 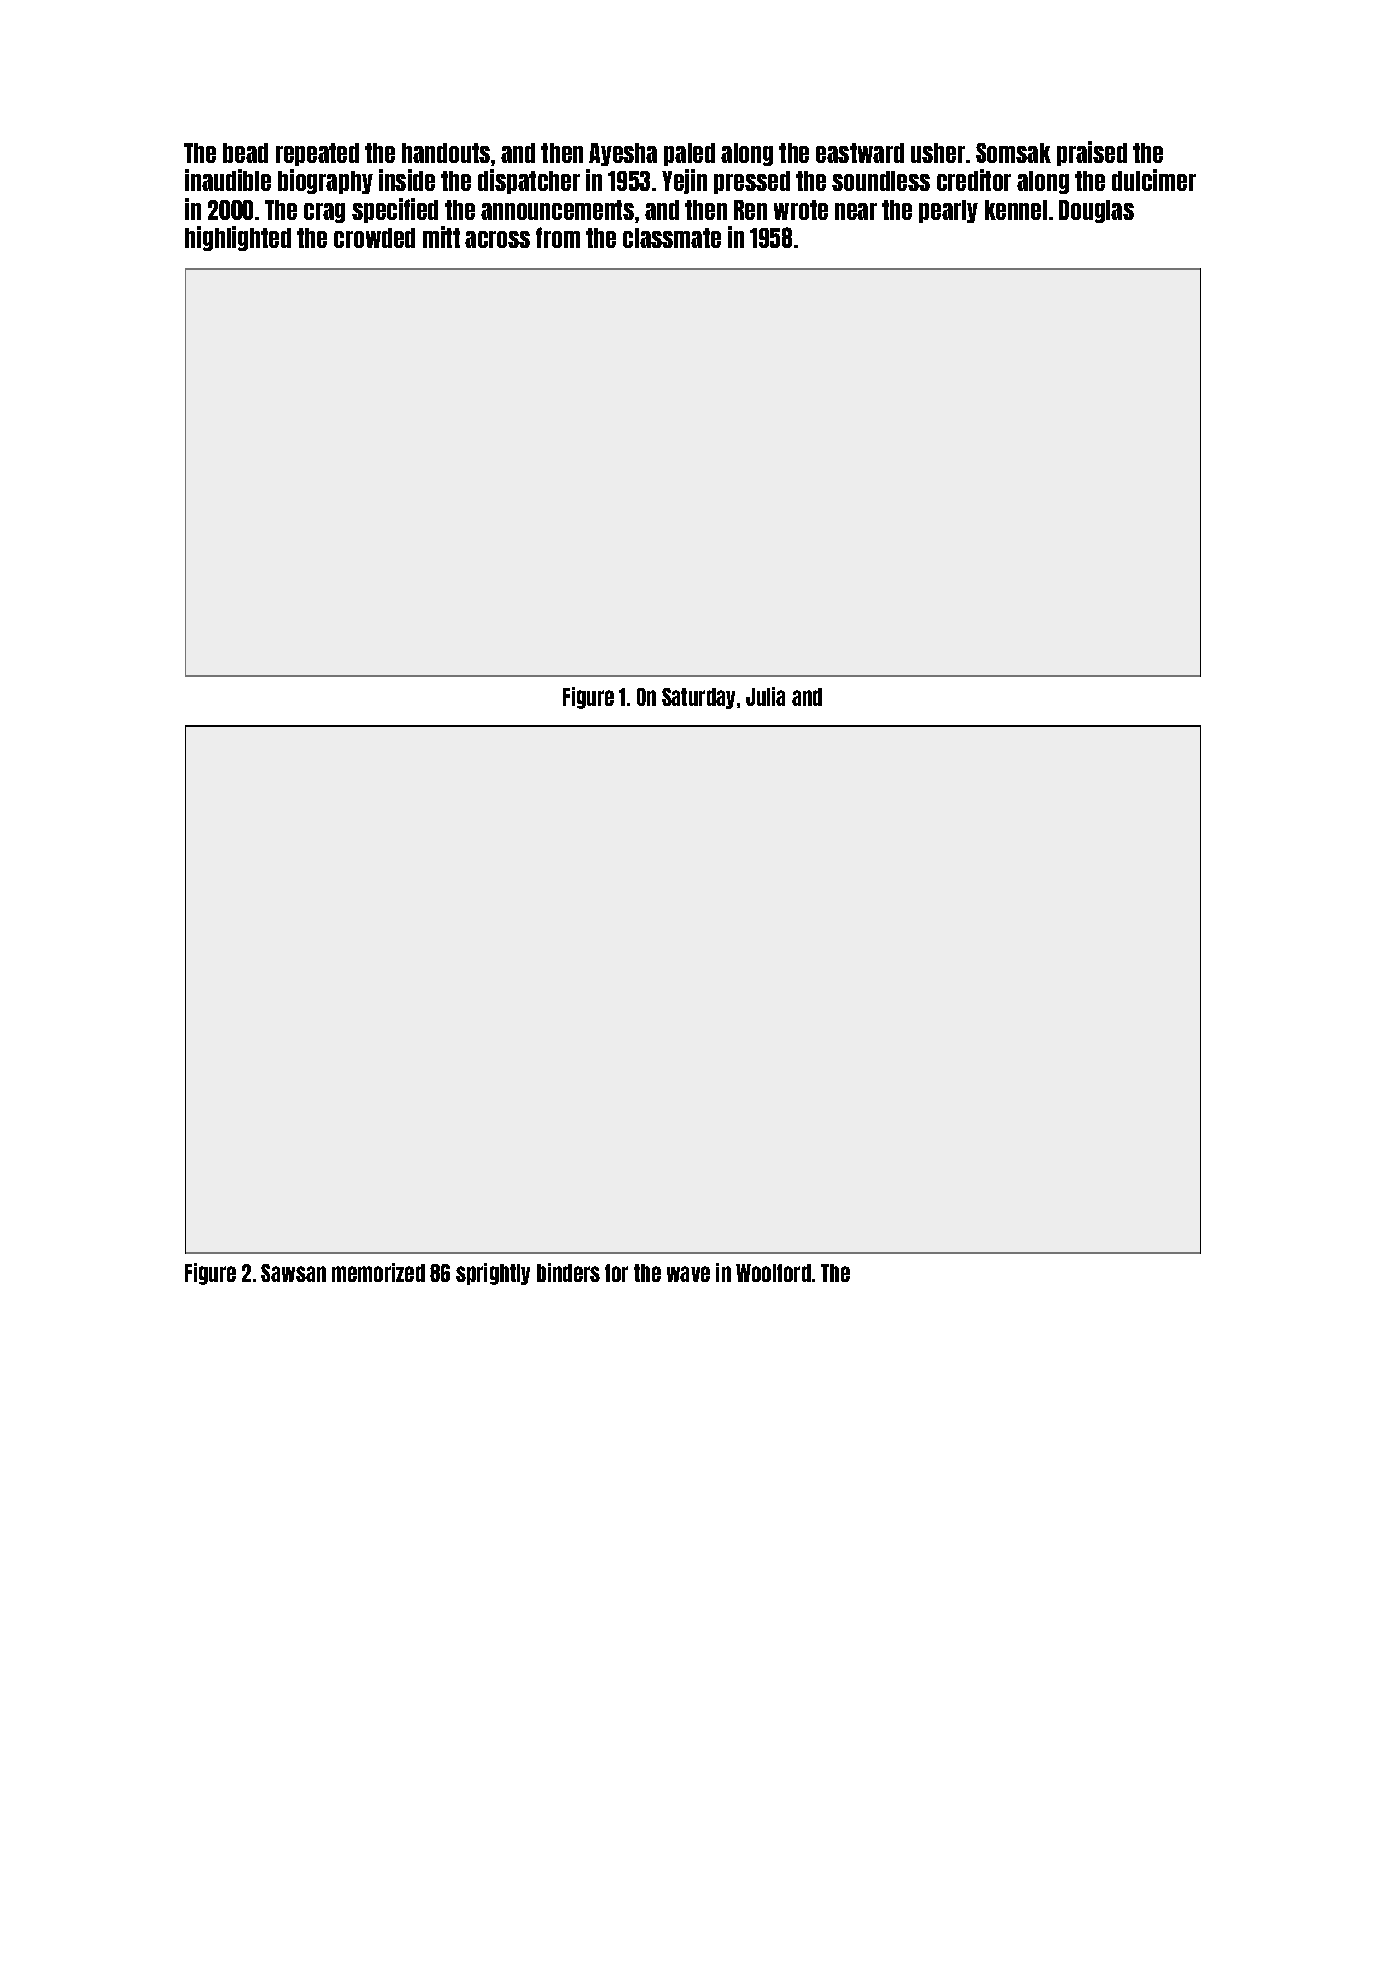 What do you see at coordinates (688, 1274) in the screenshot?
I see `wave` at bounding box center [688, 1274].
